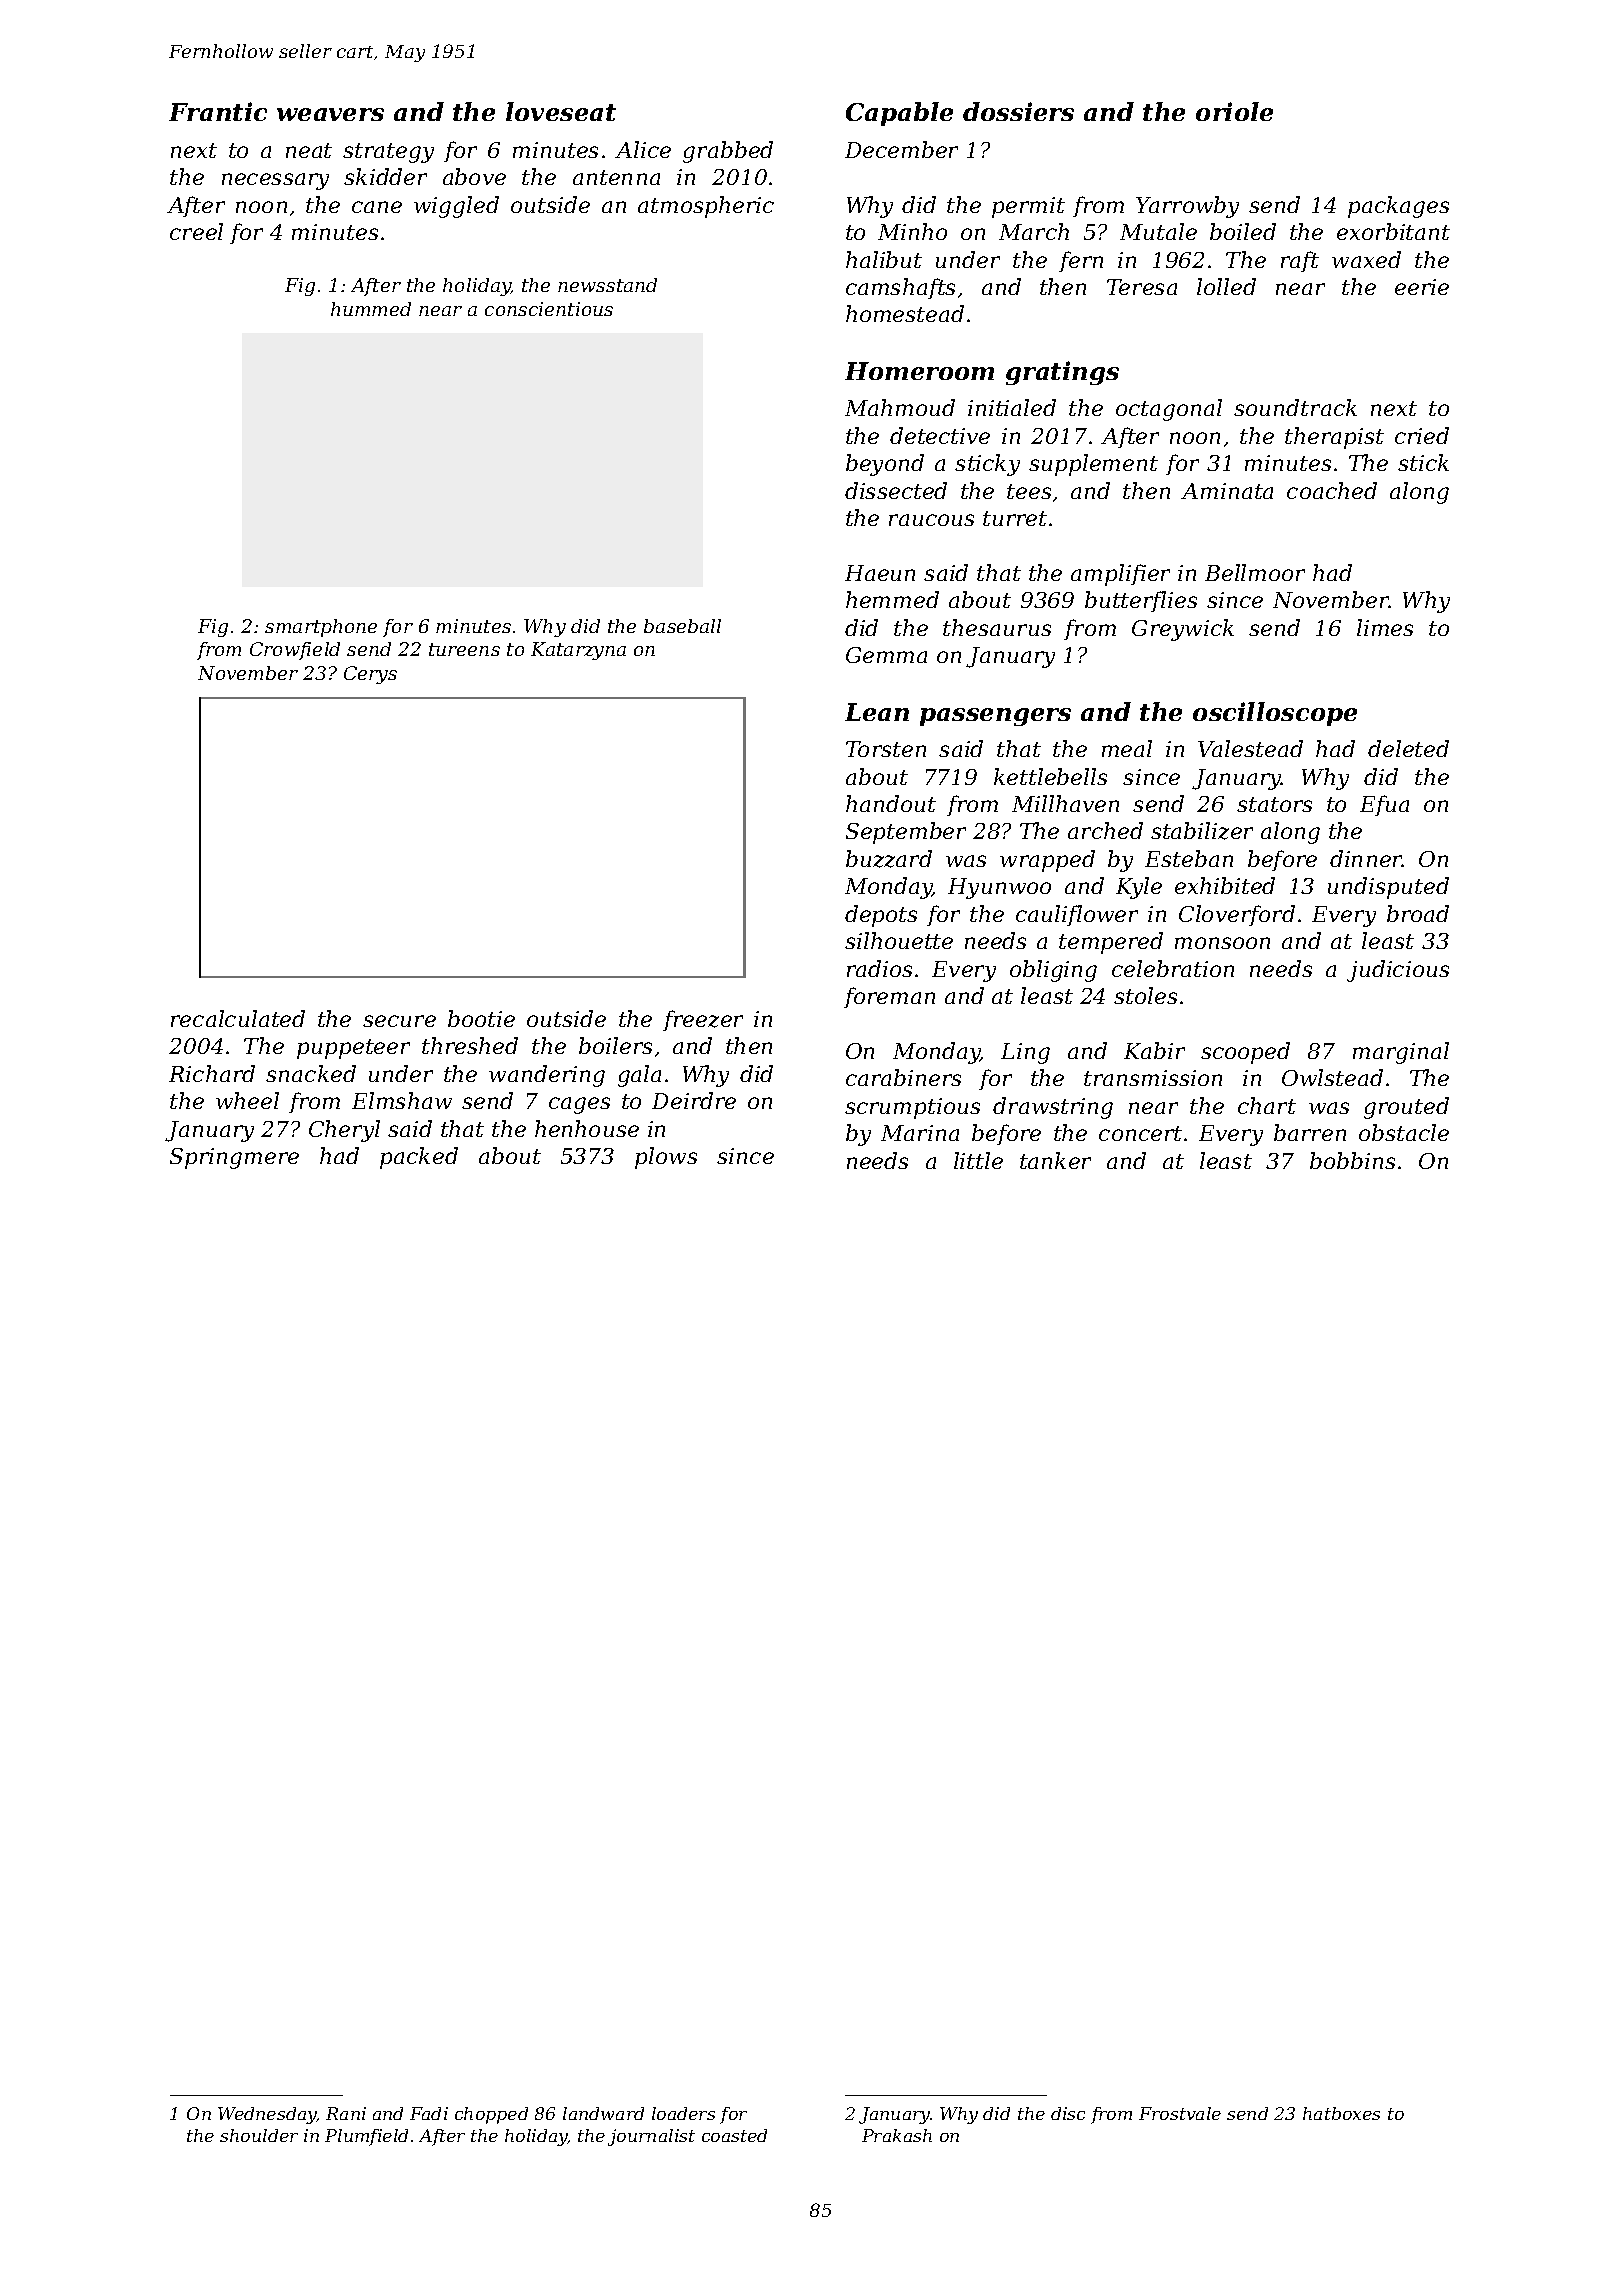 The width and height of the document is (1620, 2292). What do you see at coordinates (366, 2137) in the document?
I see `Plumfield` at bounding box center [366, 2137].
